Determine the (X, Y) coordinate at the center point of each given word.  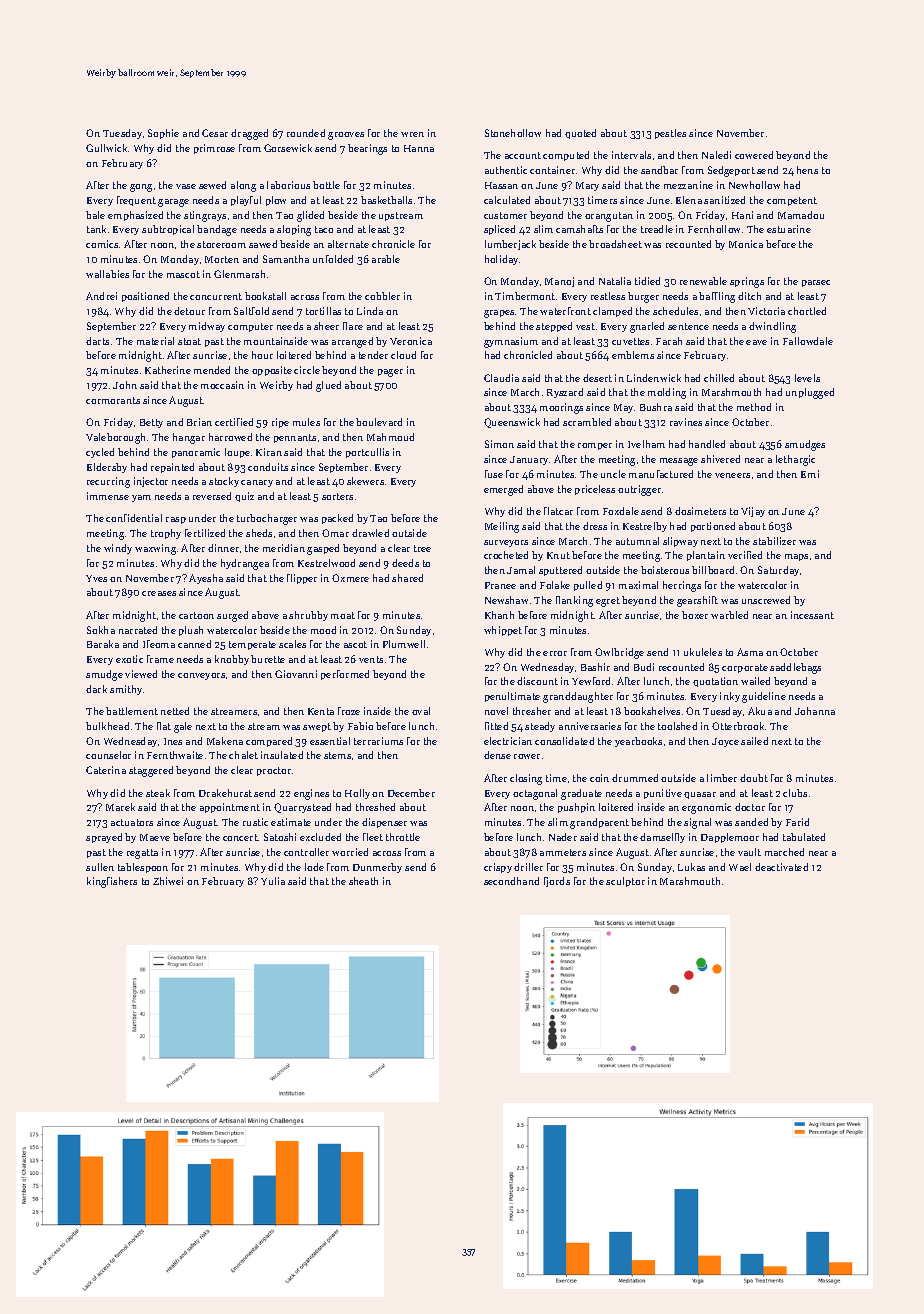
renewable (703, 281)
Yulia (273, 881)
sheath (363, 881)
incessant (812, 615)
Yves (96, 578)
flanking (574, 601)
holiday (501, 260)
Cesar (215, 133)
